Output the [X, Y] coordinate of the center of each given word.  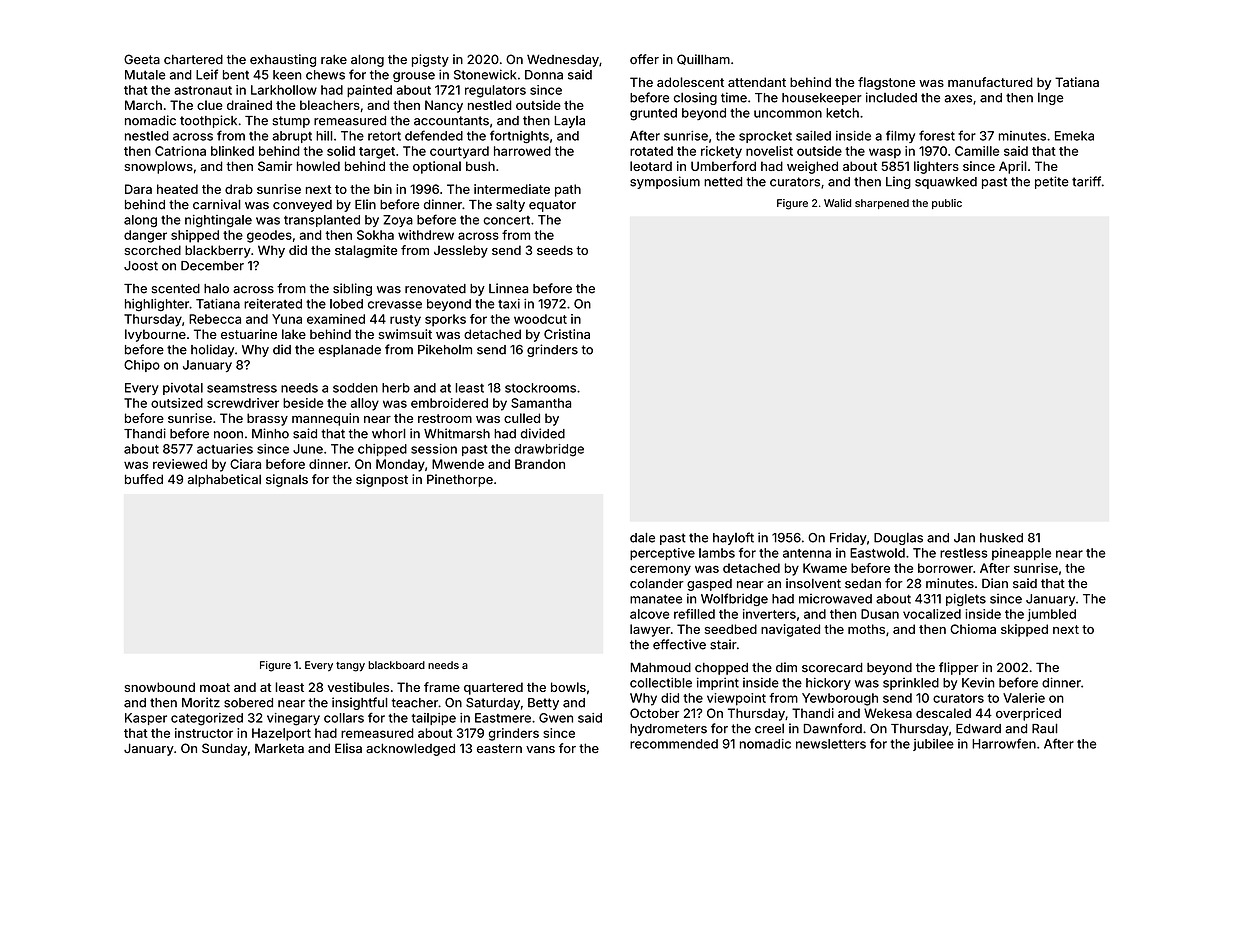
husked [1001, 538]
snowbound [159, 687]
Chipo [142, 366]
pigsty [430, 60]
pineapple [1021, 554]
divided [543, 433]
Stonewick [485, 74]
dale [642, 537]
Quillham [703, 59]
